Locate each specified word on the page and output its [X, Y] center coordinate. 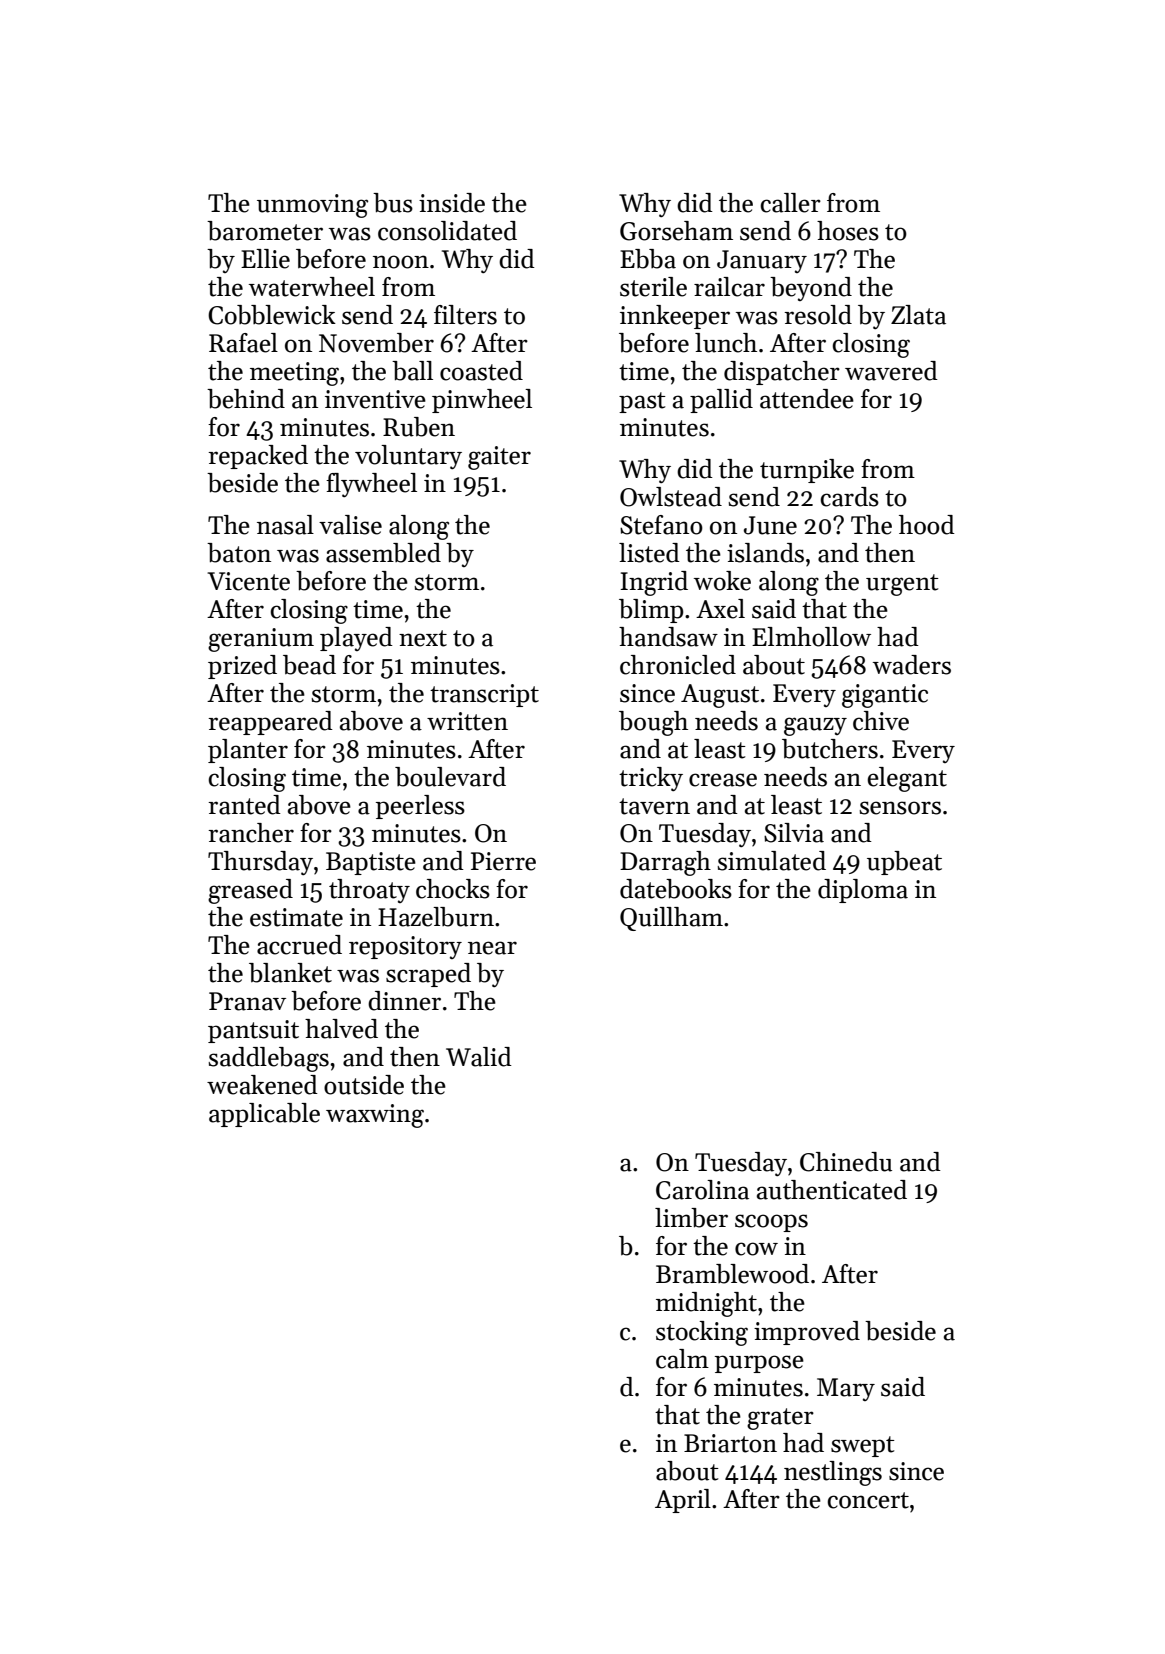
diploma [863, 891]
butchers [830, 749]
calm [682, 1359]
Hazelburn [436, 917]
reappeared [270, 723]
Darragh [665, 863]
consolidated [447, 231]
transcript [484, 695]
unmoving [312, 206]
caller [791, 203]
